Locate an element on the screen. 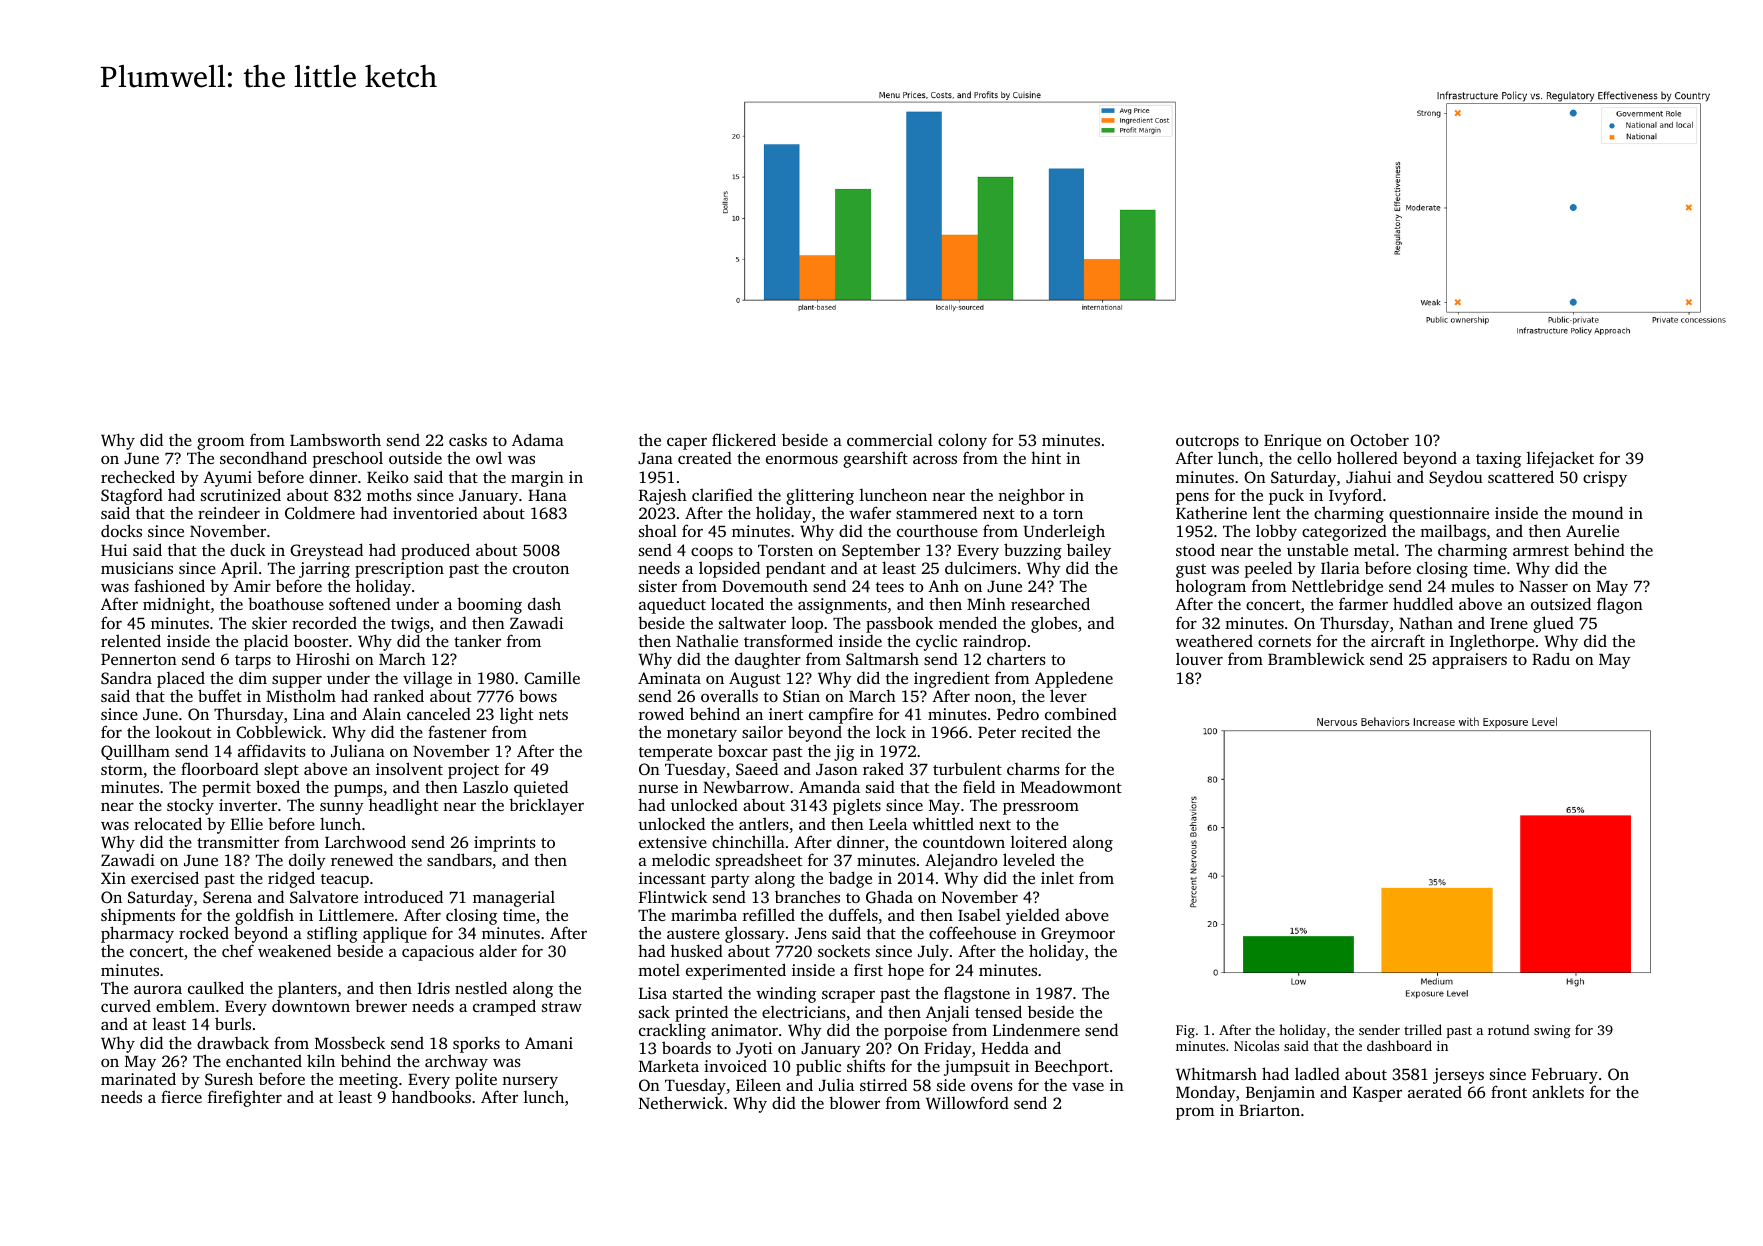 The image size is (1763, 1246). loitered is located at coordinates (1039, 841).
